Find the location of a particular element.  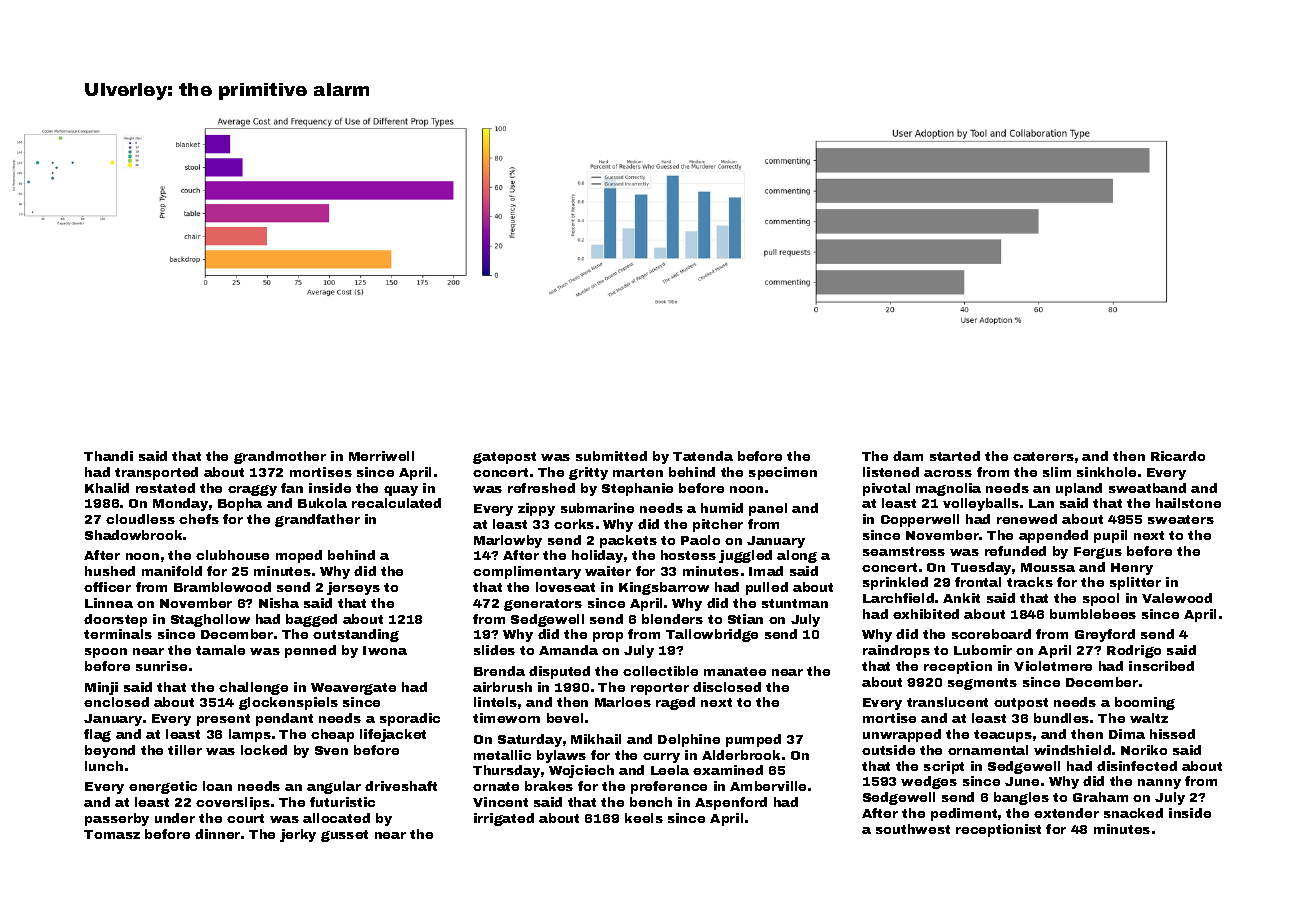

beyond is located at coordinates (110, 751).
